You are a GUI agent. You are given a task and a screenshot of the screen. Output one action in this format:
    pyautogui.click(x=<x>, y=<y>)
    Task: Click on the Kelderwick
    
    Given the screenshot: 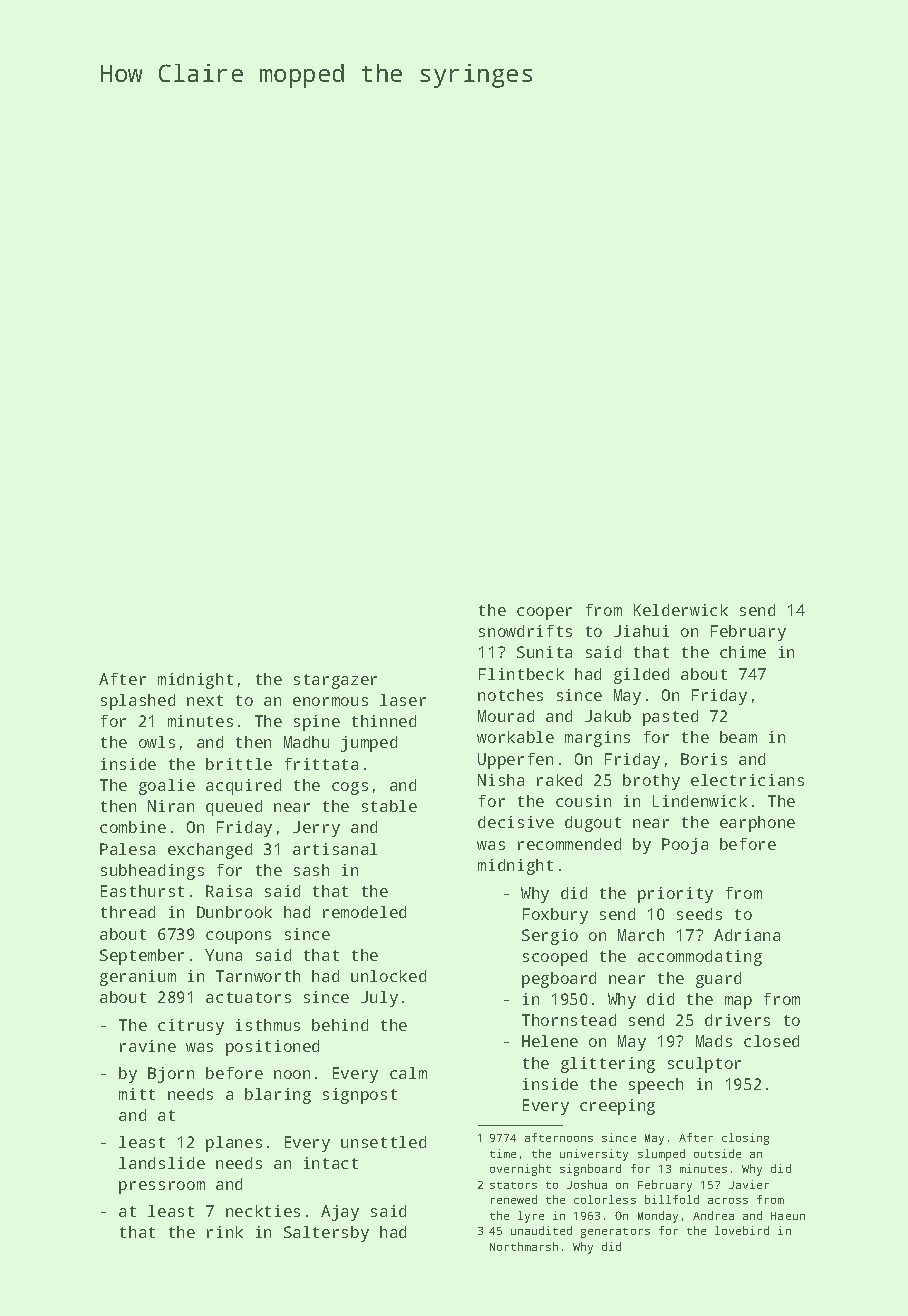 What is the action you would take?
    pyautogui.click(x=681, y=610)
